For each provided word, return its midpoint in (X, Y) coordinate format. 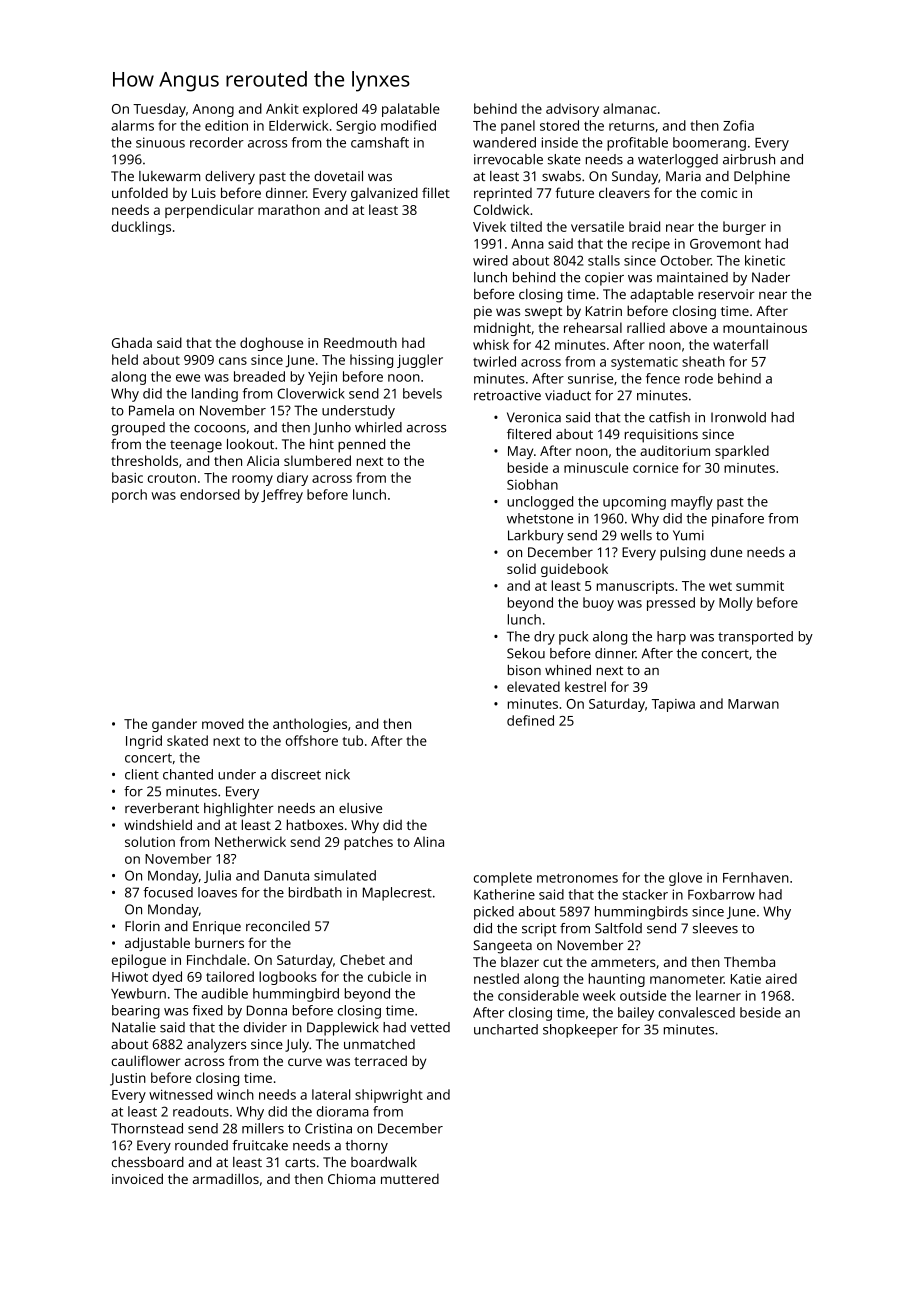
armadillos (226, 1178)
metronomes (577, 878)
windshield (158, 824)
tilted (526, 226)
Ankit (282, 108)
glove (685, 879)
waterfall (740, 344)
